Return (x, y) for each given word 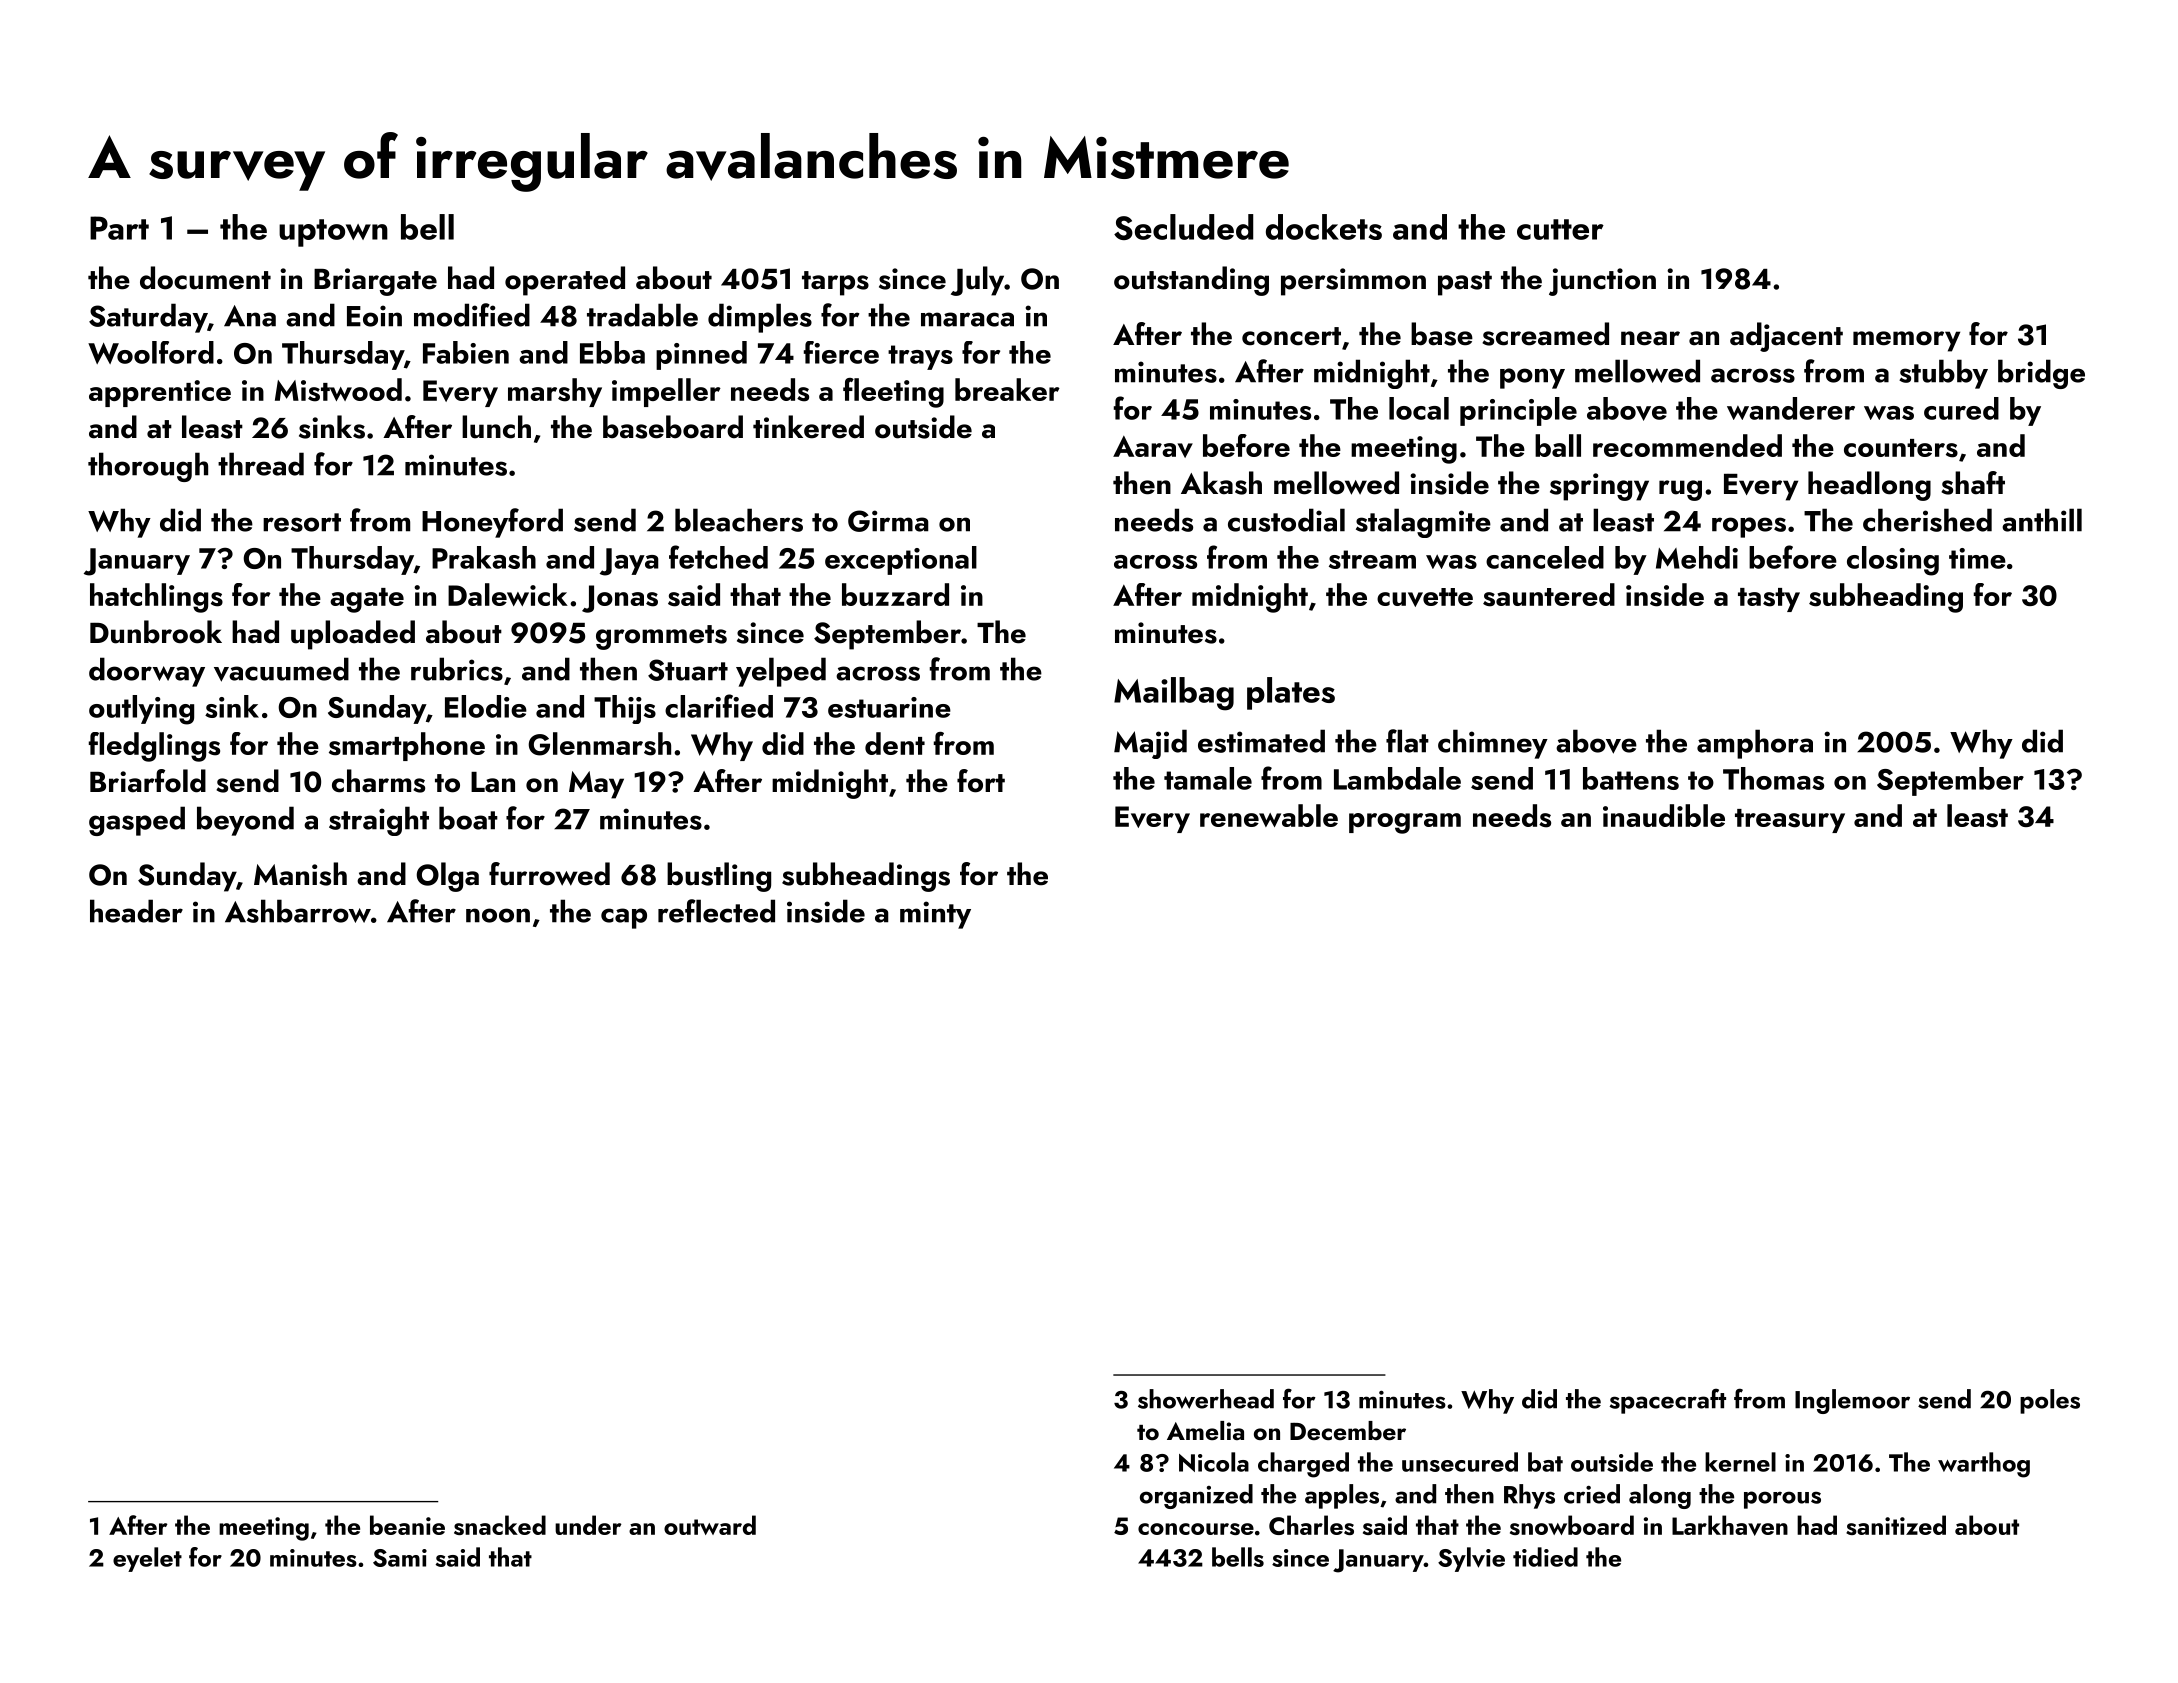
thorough (148, 467)
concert (1291, 336)
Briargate (375, 282)
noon (498, 915)
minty (935, 915)
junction (1602, 282)
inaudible (1664, 815)
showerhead (1206, 1399)
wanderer (1791, 408)
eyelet (147, 1559)
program (1405, 823)
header (136, 911)
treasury (1790, 821)
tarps (835, 283)
